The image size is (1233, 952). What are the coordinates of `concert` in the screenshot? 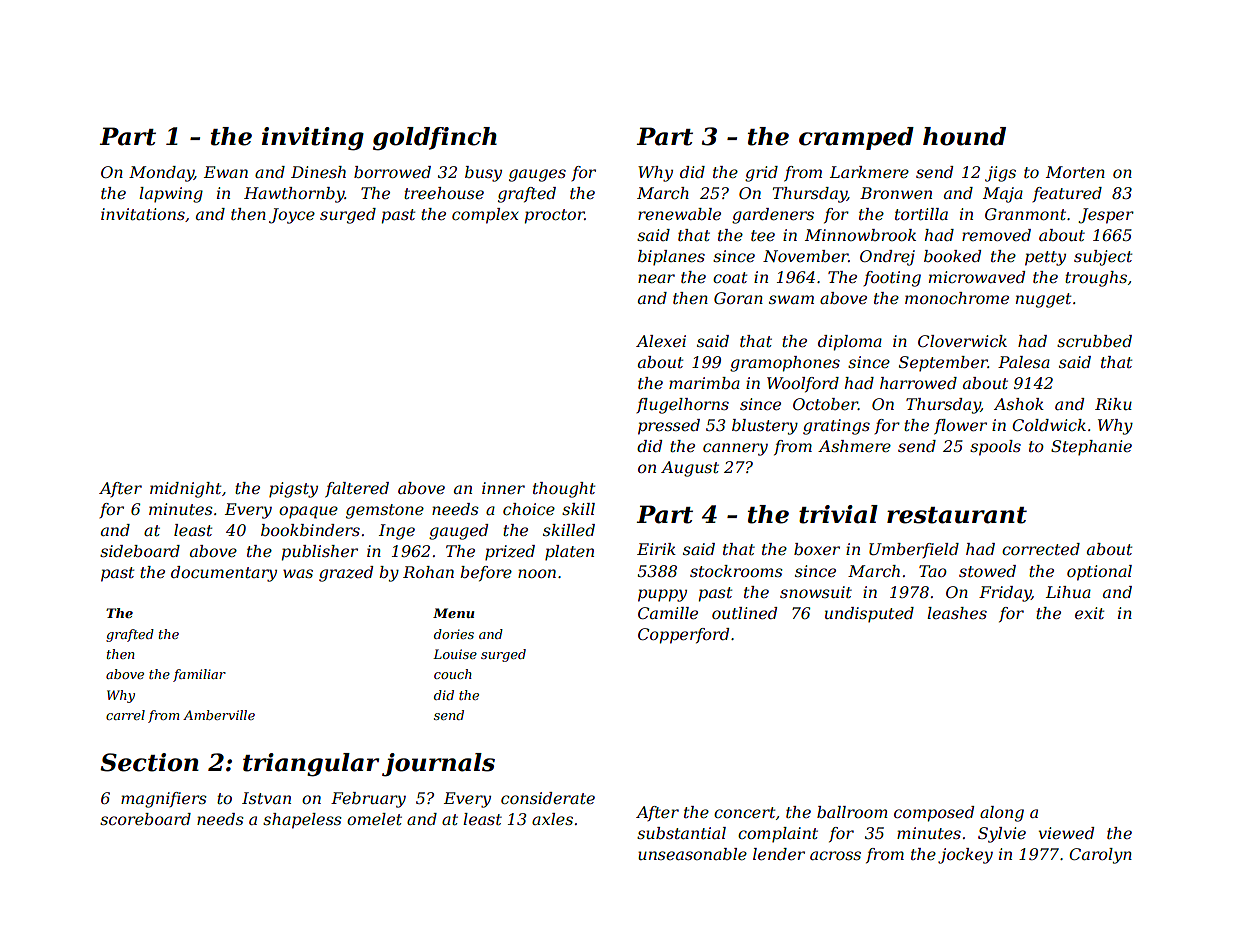 It's located at (744, 812).
